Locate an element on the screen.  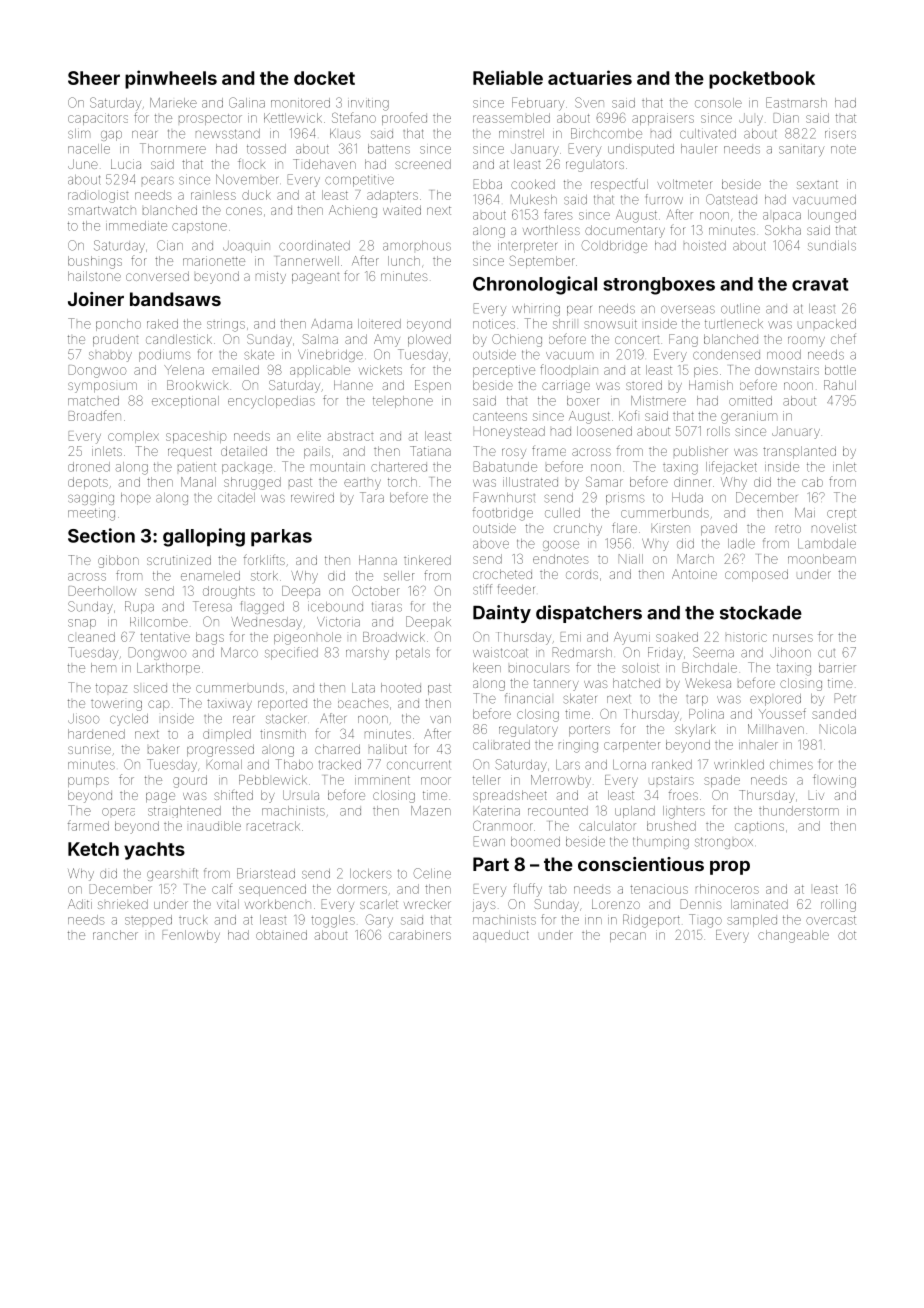
ringing is located at coordinates (578, 747).
